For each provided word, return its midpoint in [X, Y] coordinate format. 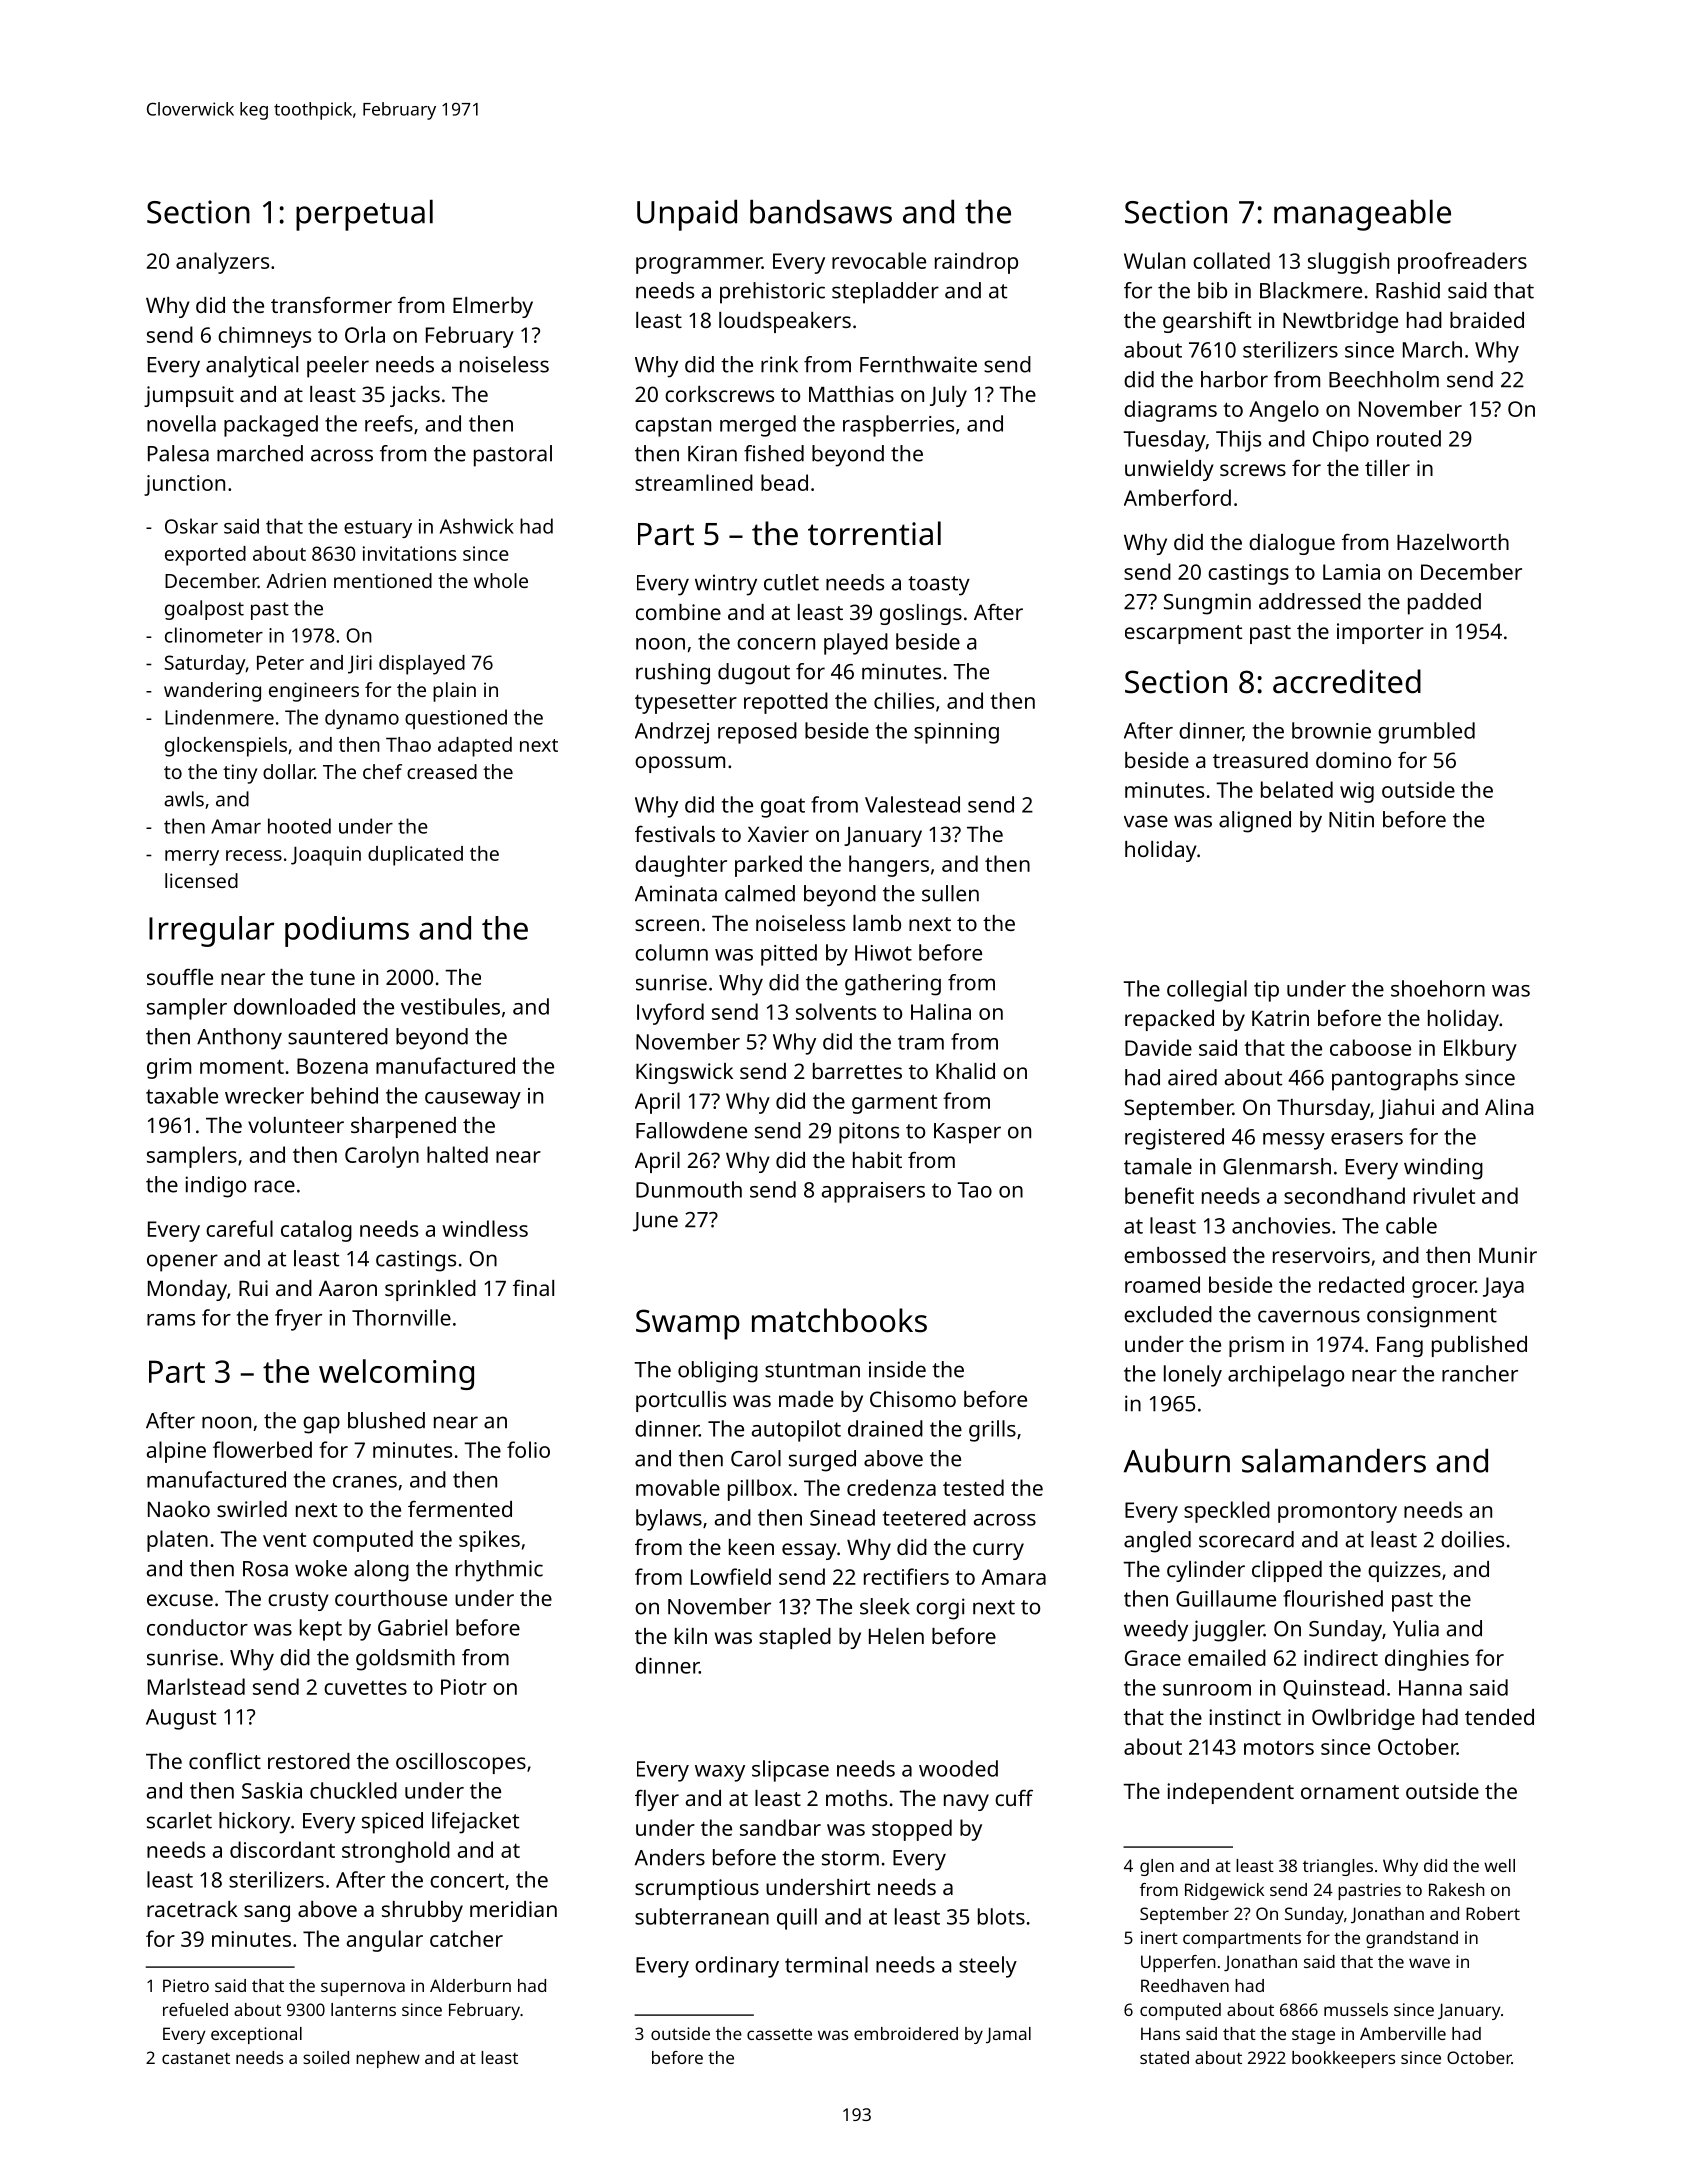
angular [385, 1941]
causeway [473, 1100]
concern [776, 644]
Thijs [1238, 441]
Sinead [842, 1517]
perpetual [364, 215]
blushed [386, 1420]
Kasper [967, 1133]
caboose [1370, 1047]
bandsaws [821, 212]
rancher [1480, 1373]
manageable [1362, 215]
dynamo [362, 719]
